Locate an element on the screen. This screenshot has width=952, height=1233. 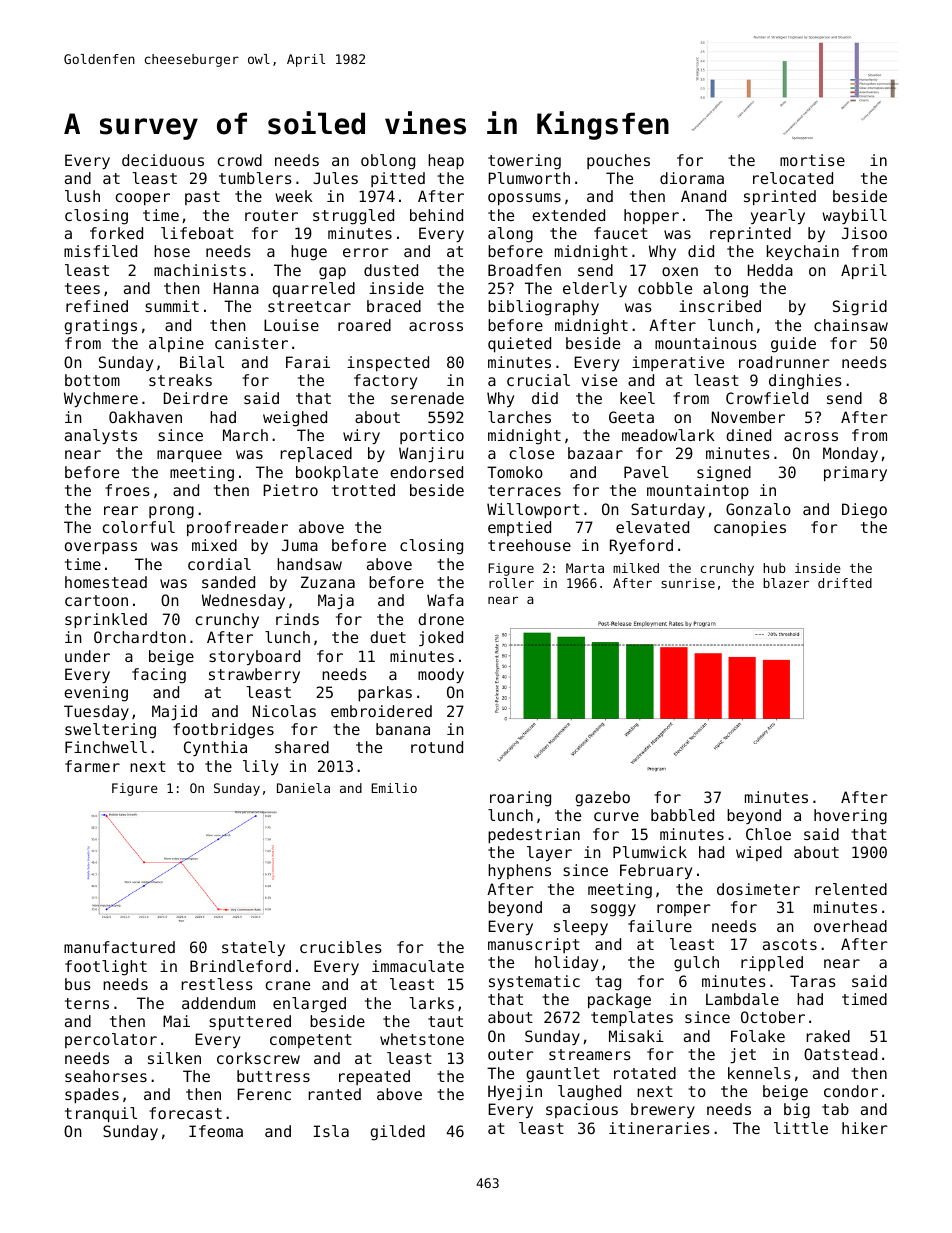
under is located at coordinates (87, 656).
